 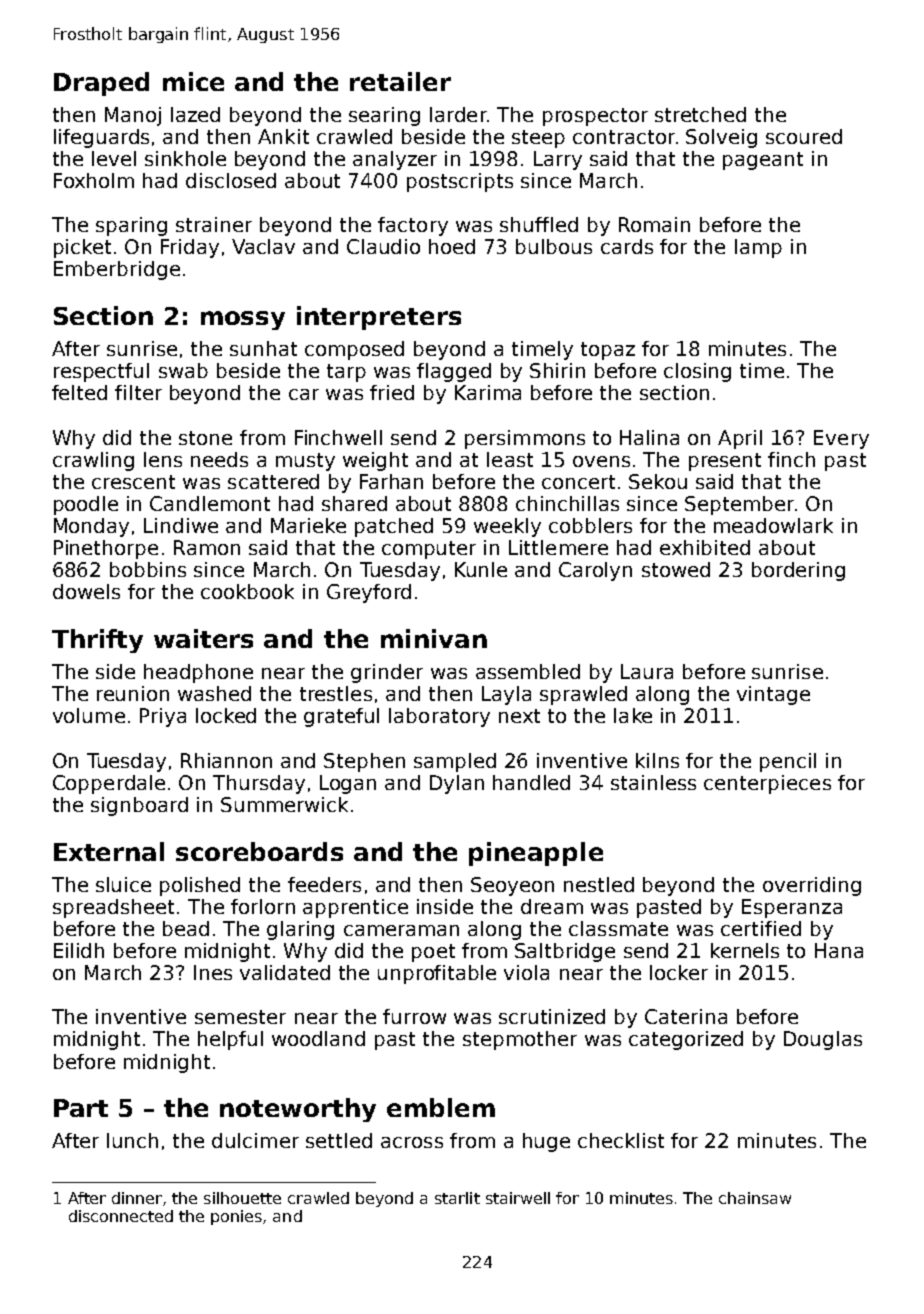 I want to click on poodle, so click(x=86, y=505).
